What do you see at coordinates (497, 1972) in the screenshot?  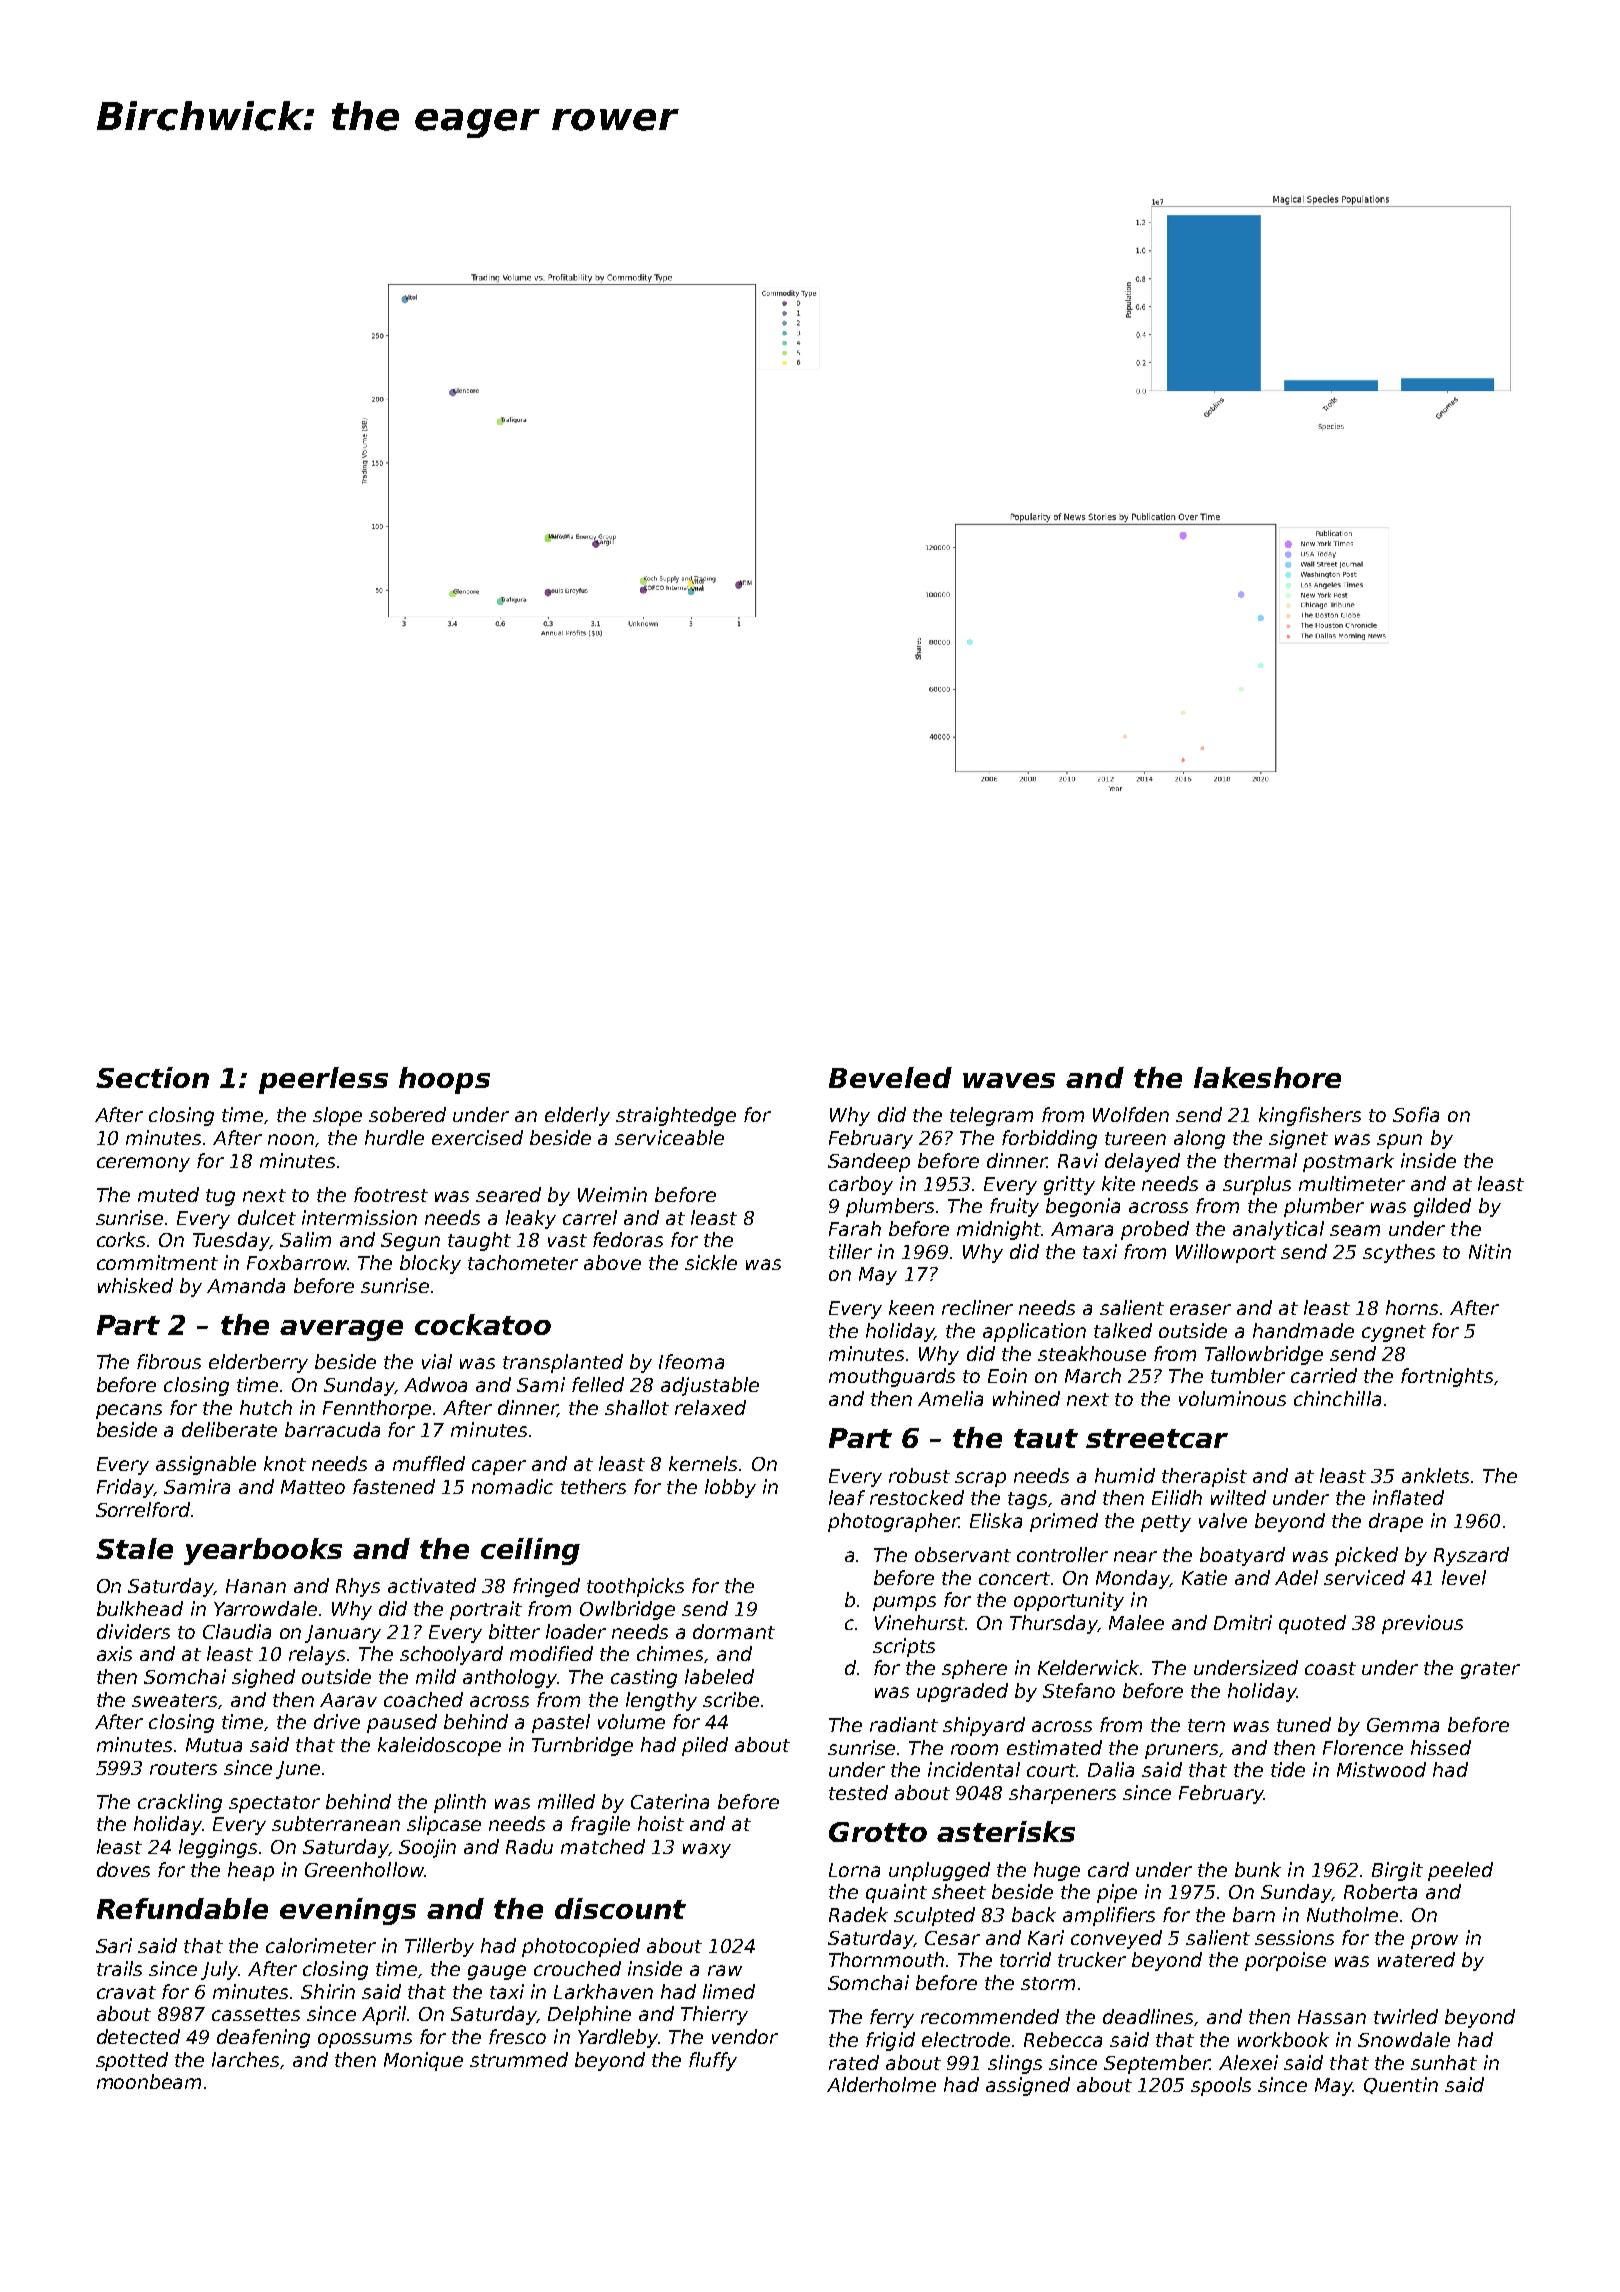 I see `gauge` at bounding box center [497, 1972].
